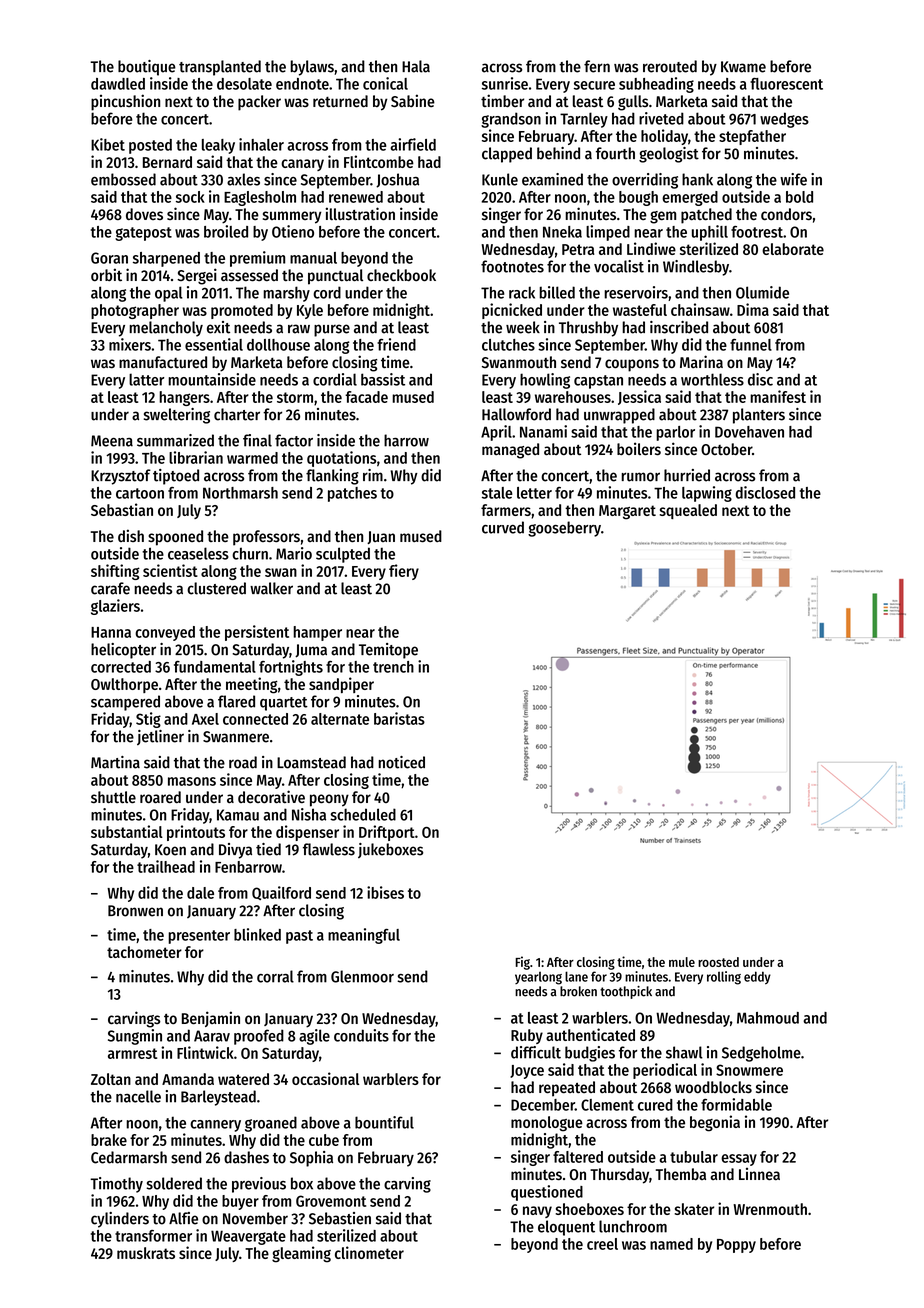  What do you see at coordinates (602, 1244) in the page?
I see `creel` at bounding box center [602, 1244].
